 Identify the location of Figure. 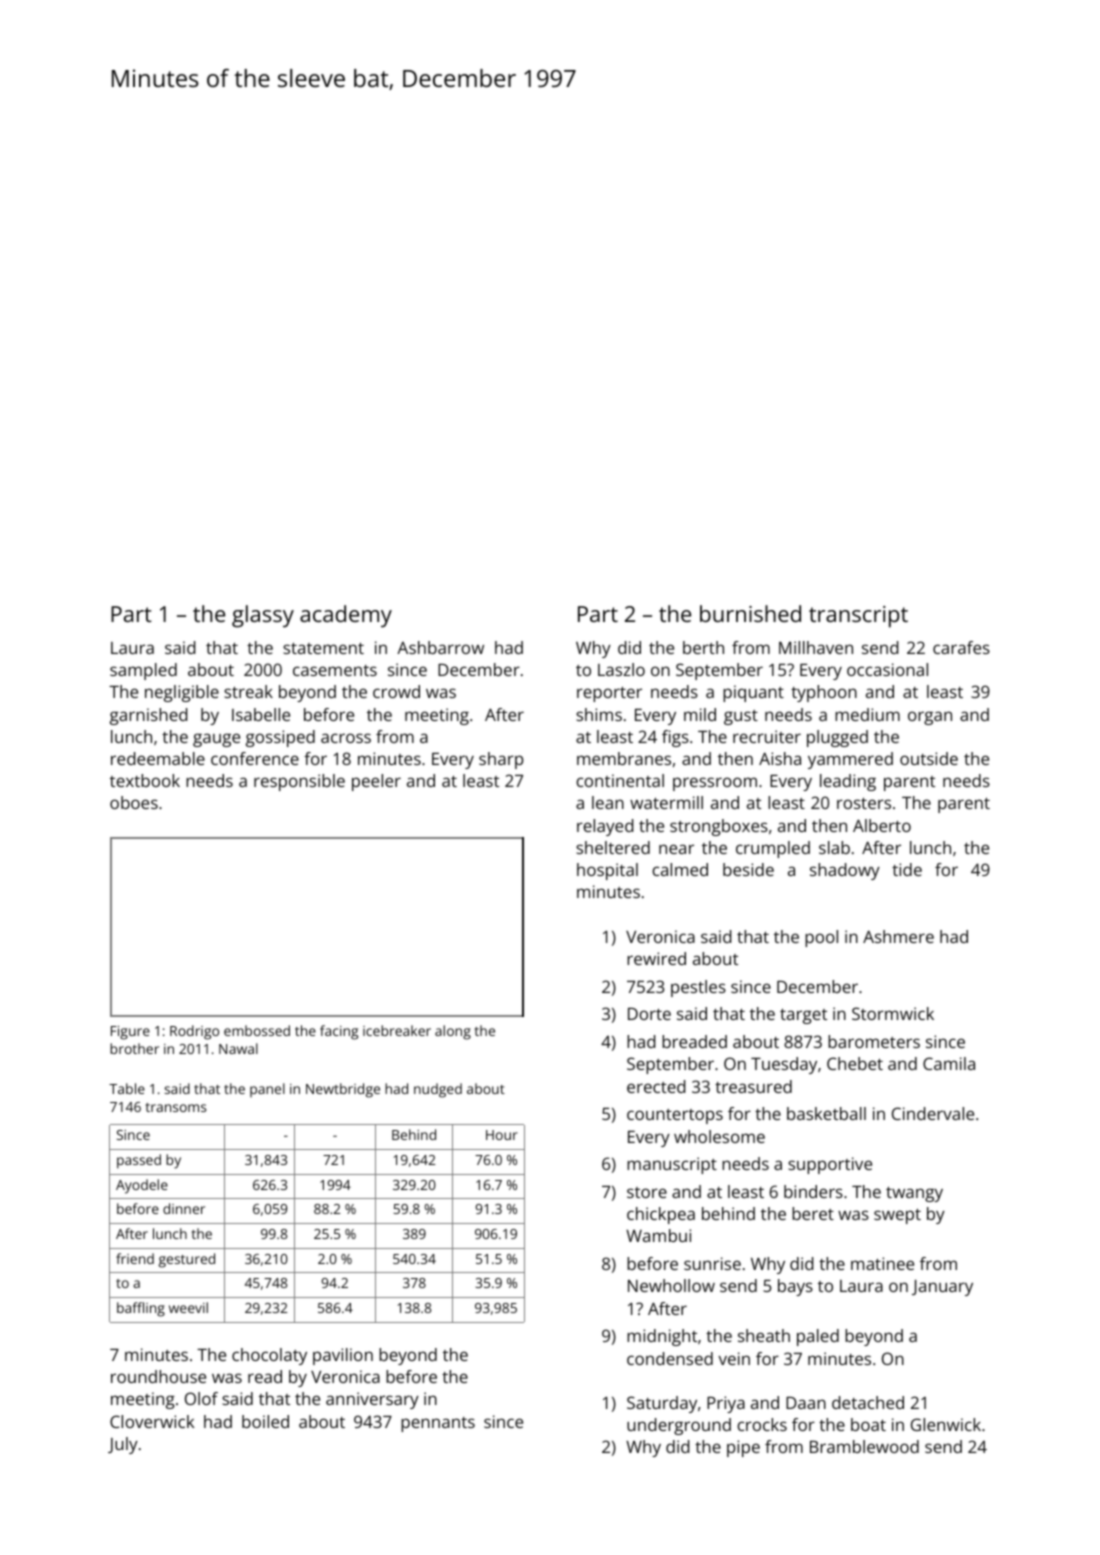
(130, 1033).
